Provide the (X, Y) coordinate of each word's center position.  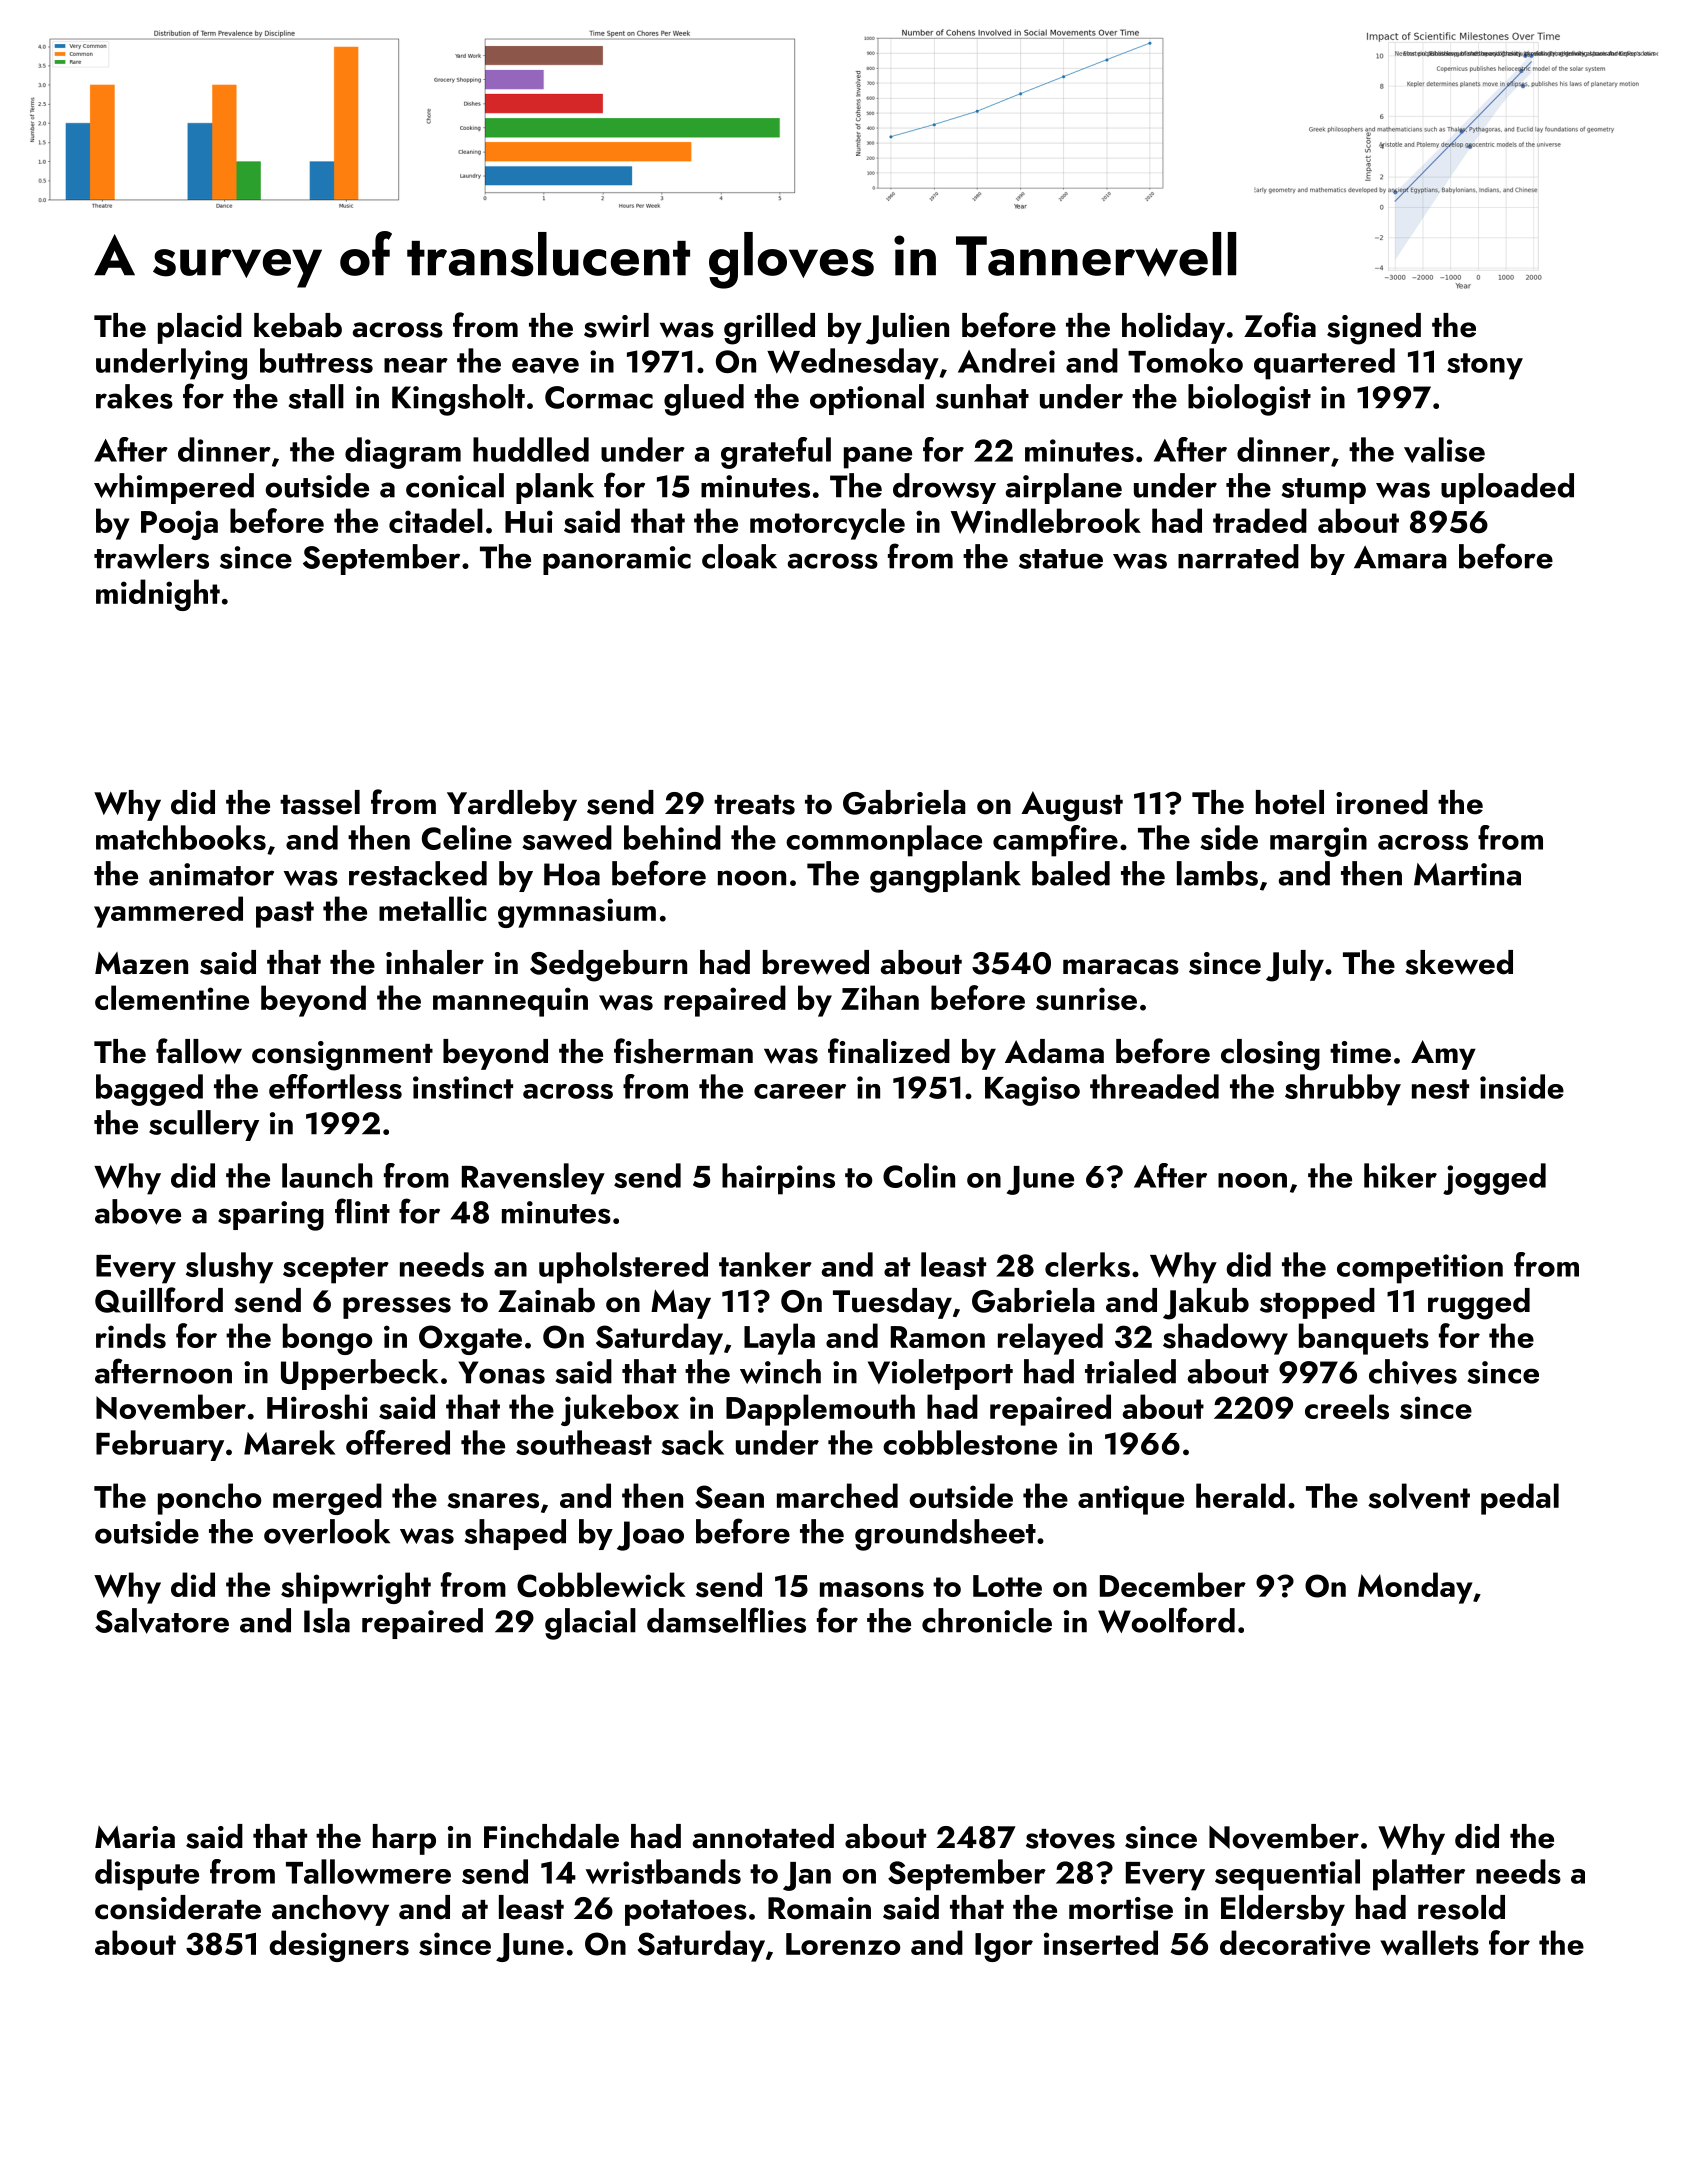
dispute (147, 1875)
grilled (769, 329)
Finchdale (551, 1836)
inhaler (435, 962)
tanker (765, 1264)
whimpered (174, 488)
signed (1374, 329)
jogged (1494, 1179)
